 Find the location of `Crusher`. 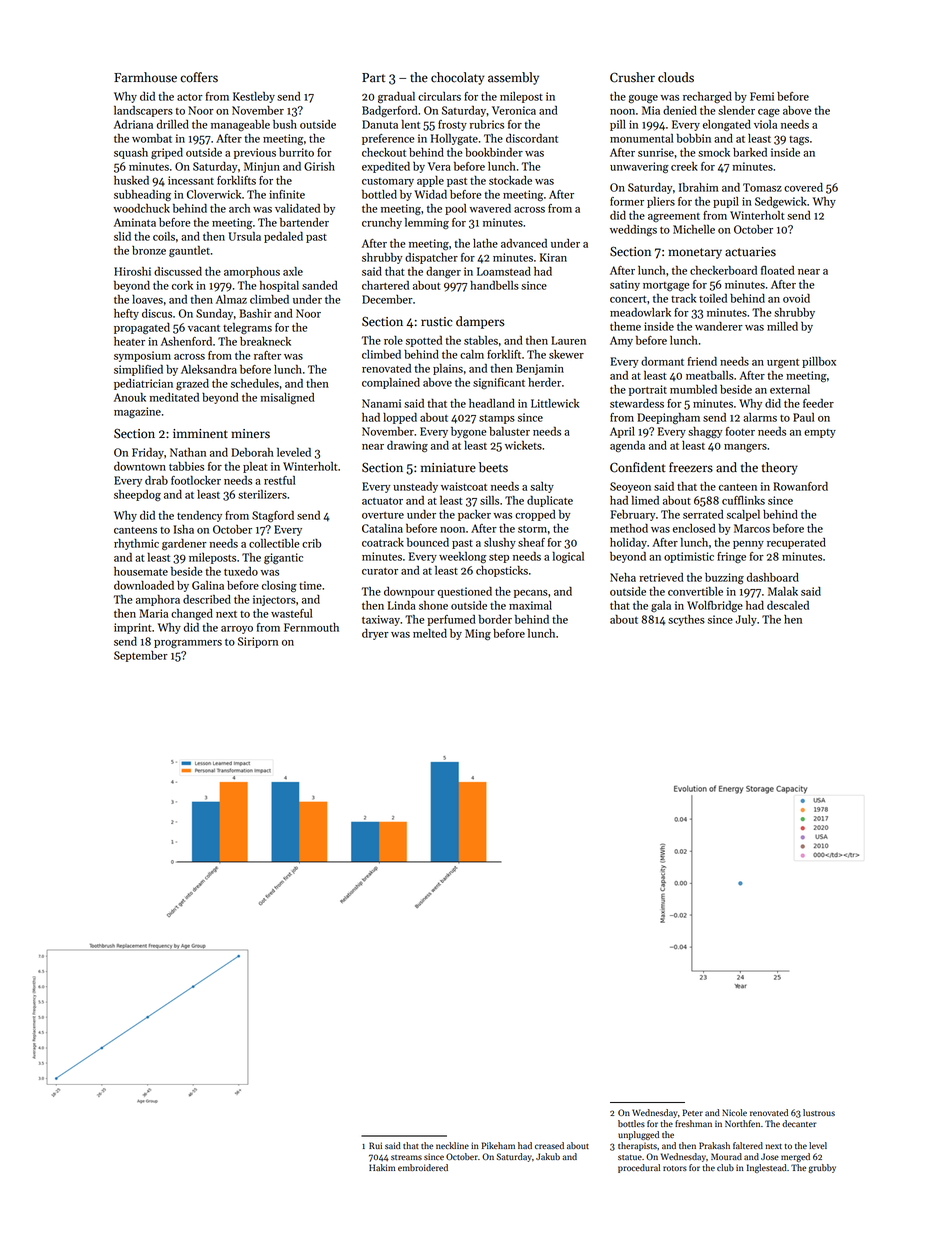

Crusher is located at coordinates (632, 77).
